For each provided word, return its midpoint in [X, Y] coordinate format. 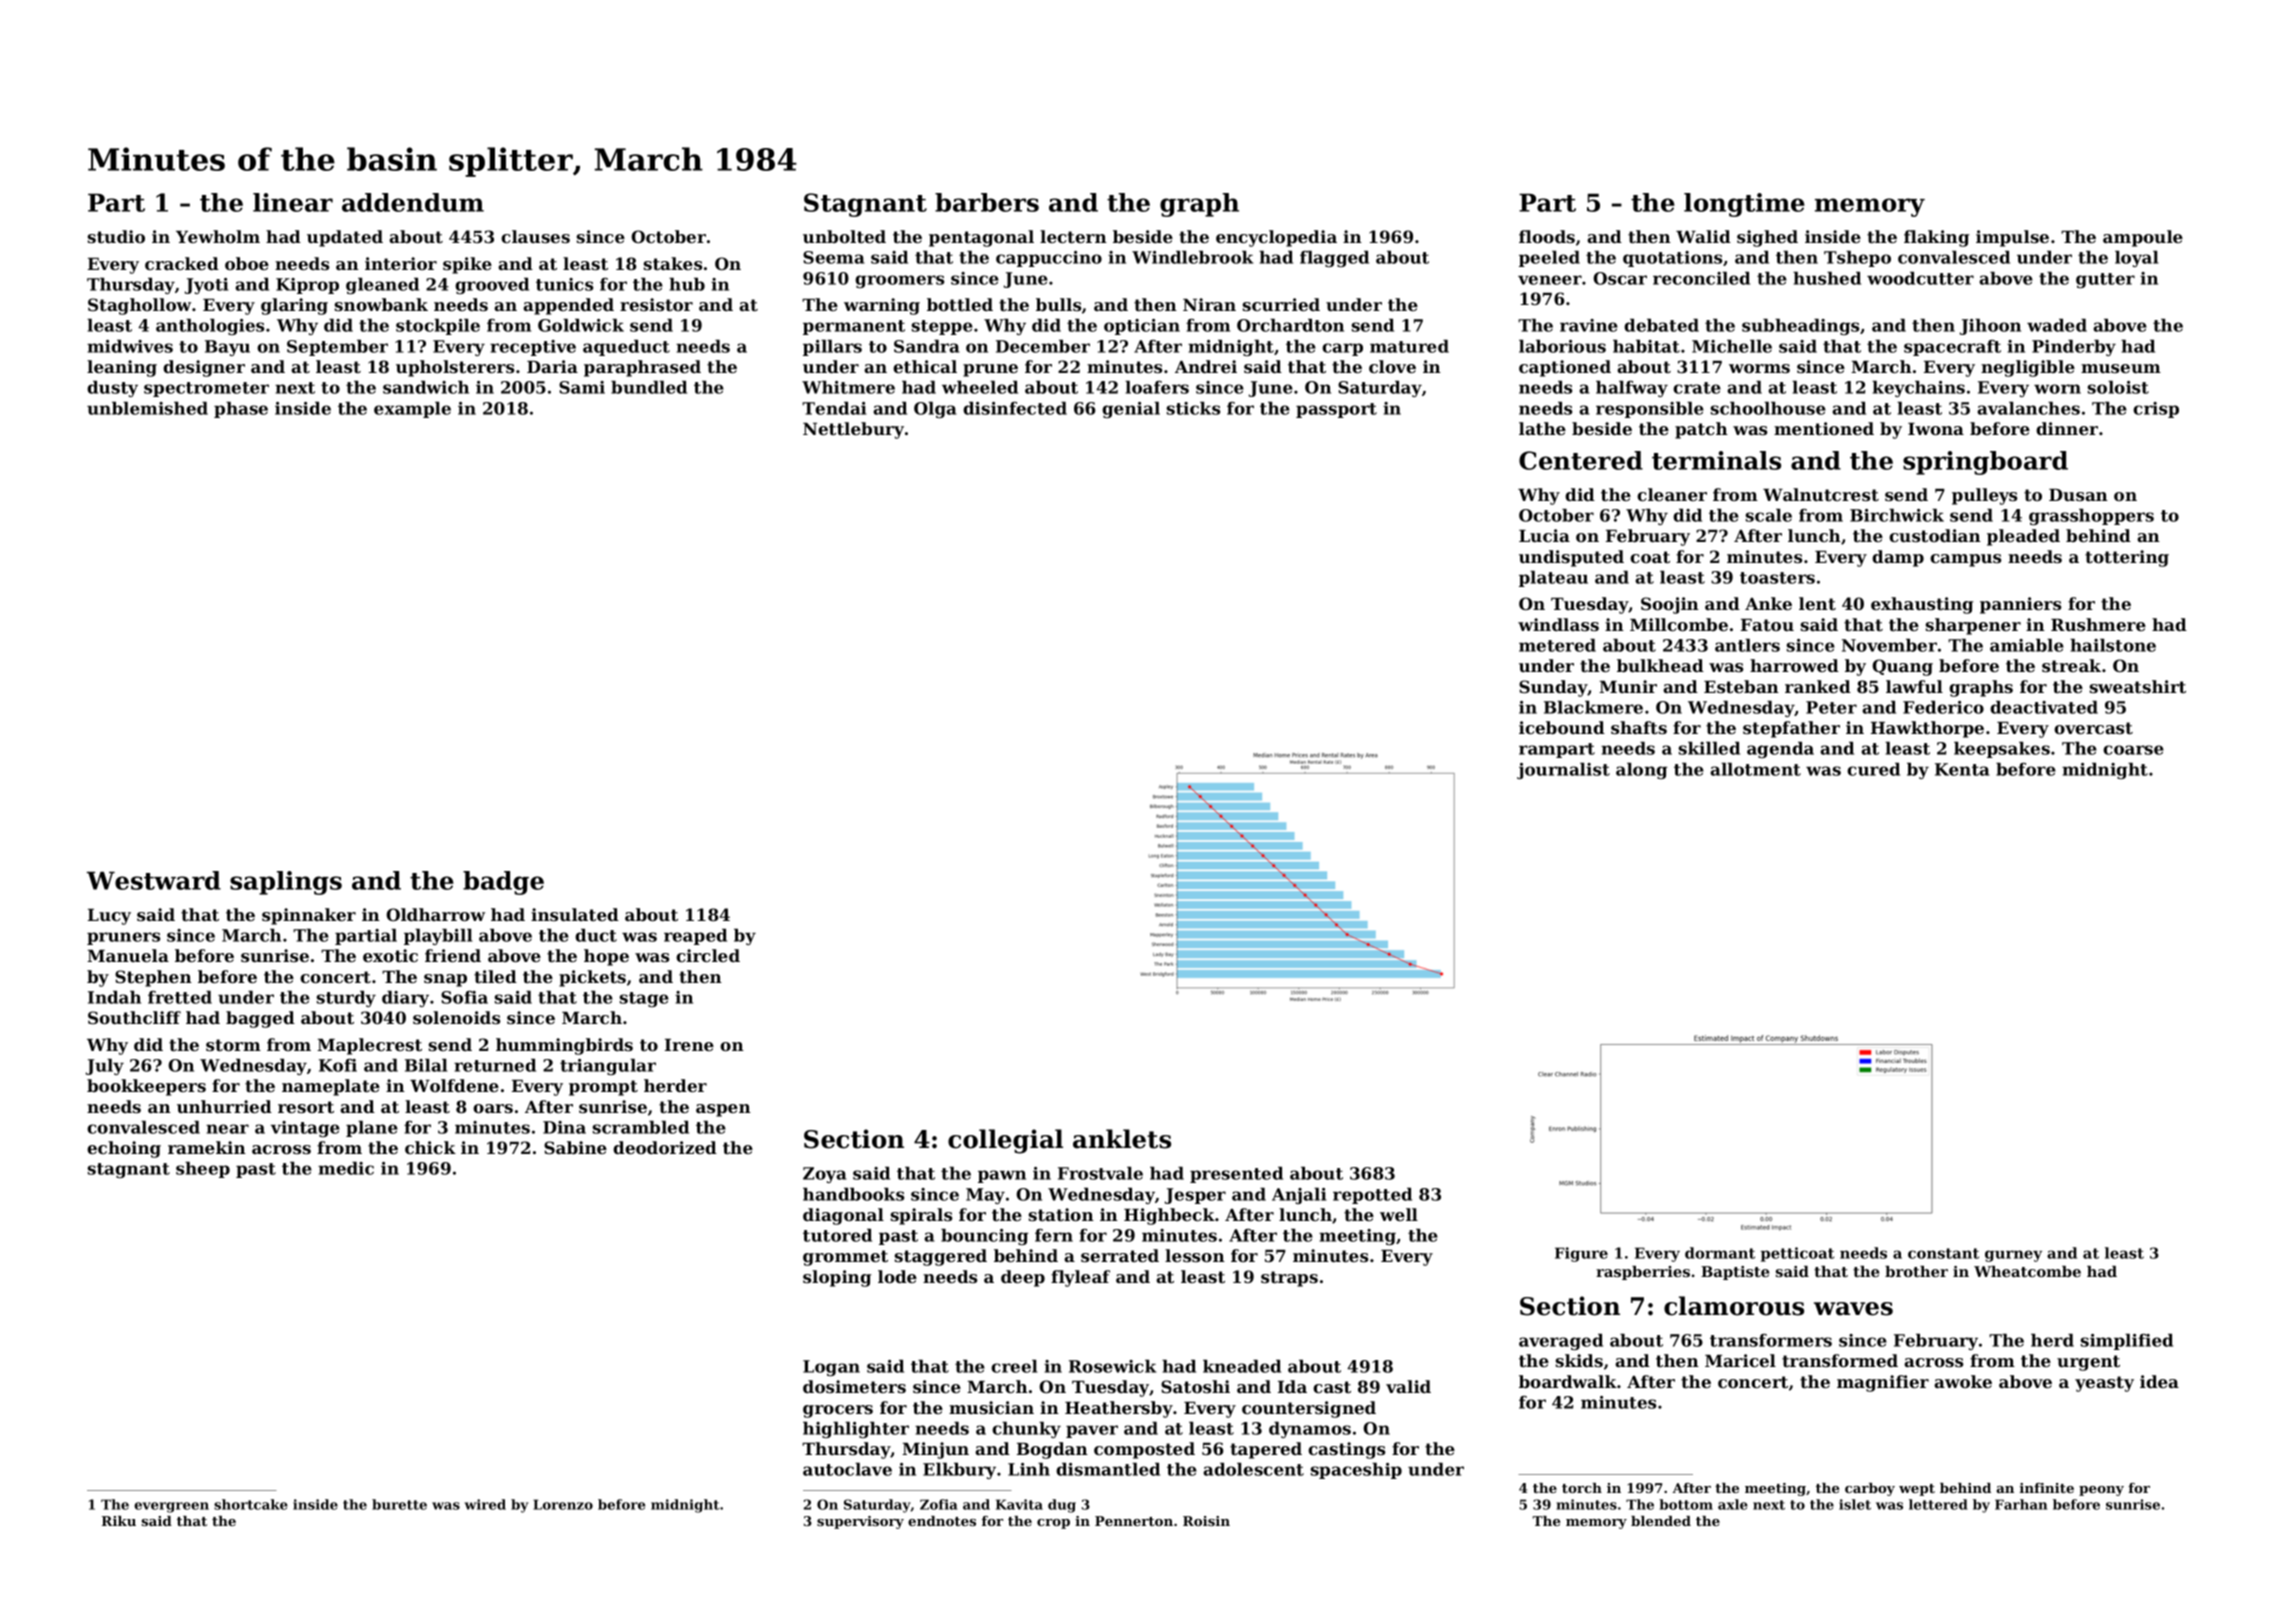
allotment [1755, 769]
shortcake [251, 1504]
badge [503, 883]
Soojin [1670, 605]
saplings [286, 883]
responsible [1650, 410]
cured [1873, 769]
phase [241, 410]
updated [345, 238]
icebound [1562, 727]
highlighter [856, 1430]
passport [1336, 410]
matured [1409, 346]
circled [708, 955]
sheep [203, 1170]
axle [1733, 1504]
